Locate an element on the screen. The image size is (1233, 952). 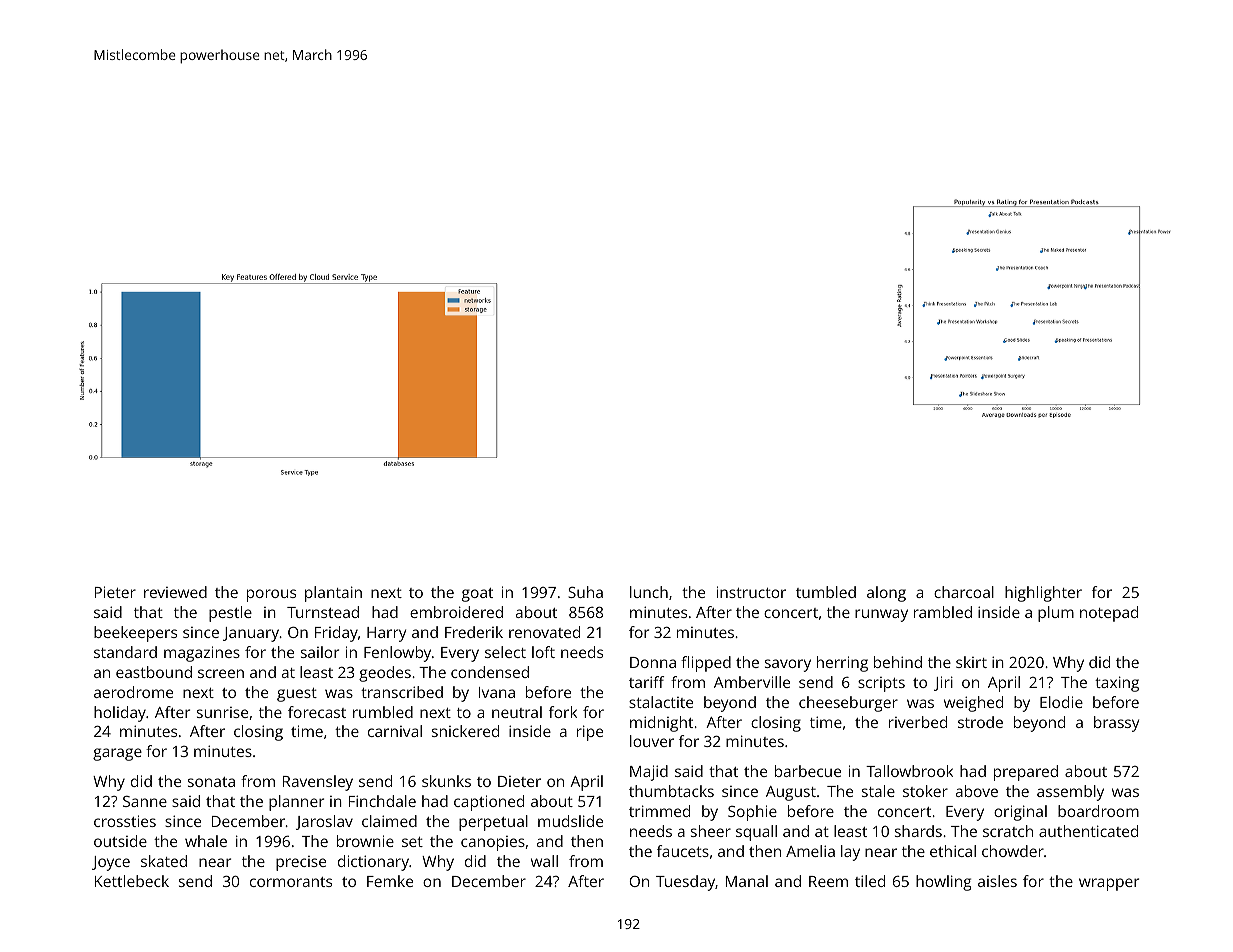
brassy is located at coordinates (1116, 724).
